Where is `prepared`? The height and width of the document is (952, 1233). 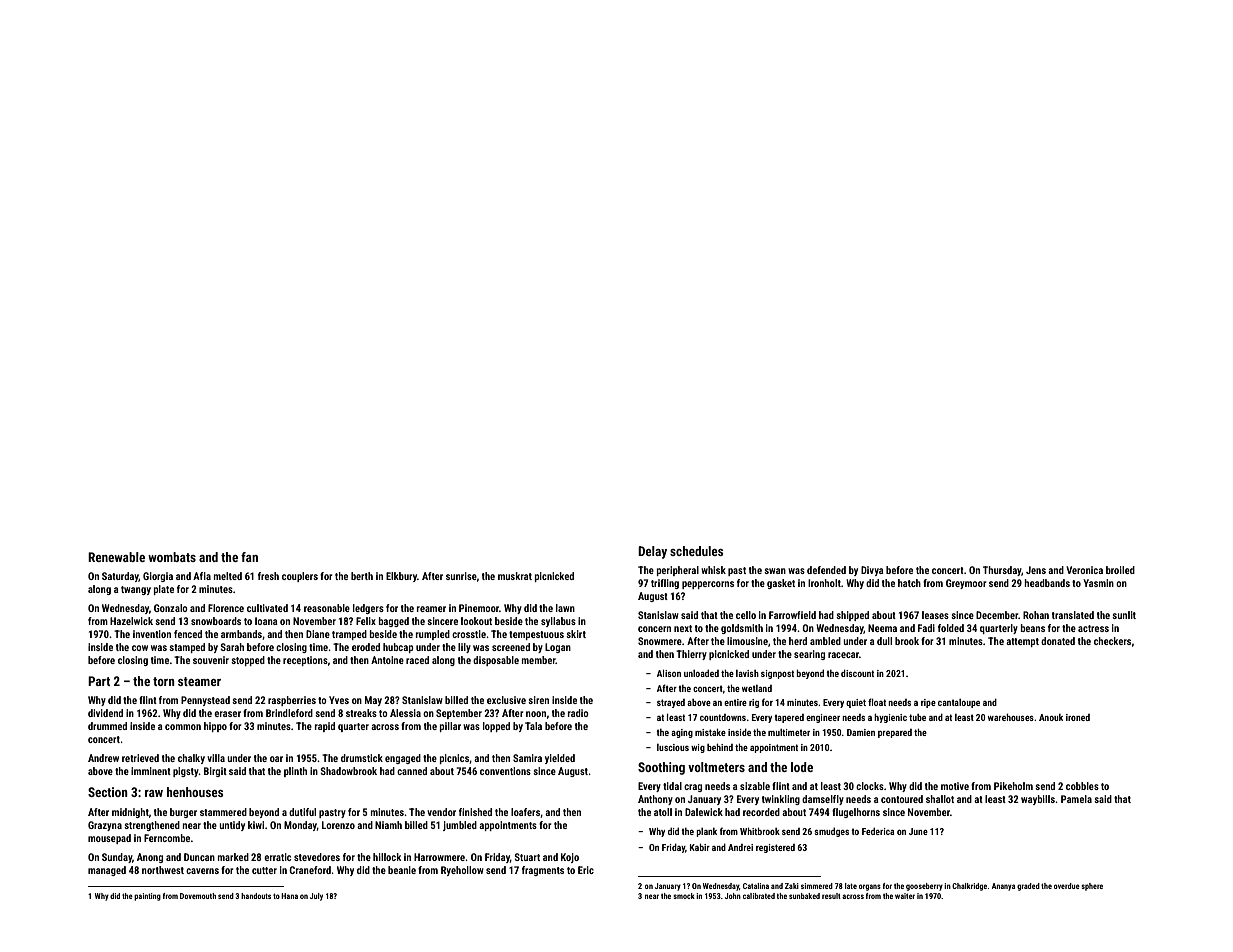 prepared is located at coordinates (895, 733).
